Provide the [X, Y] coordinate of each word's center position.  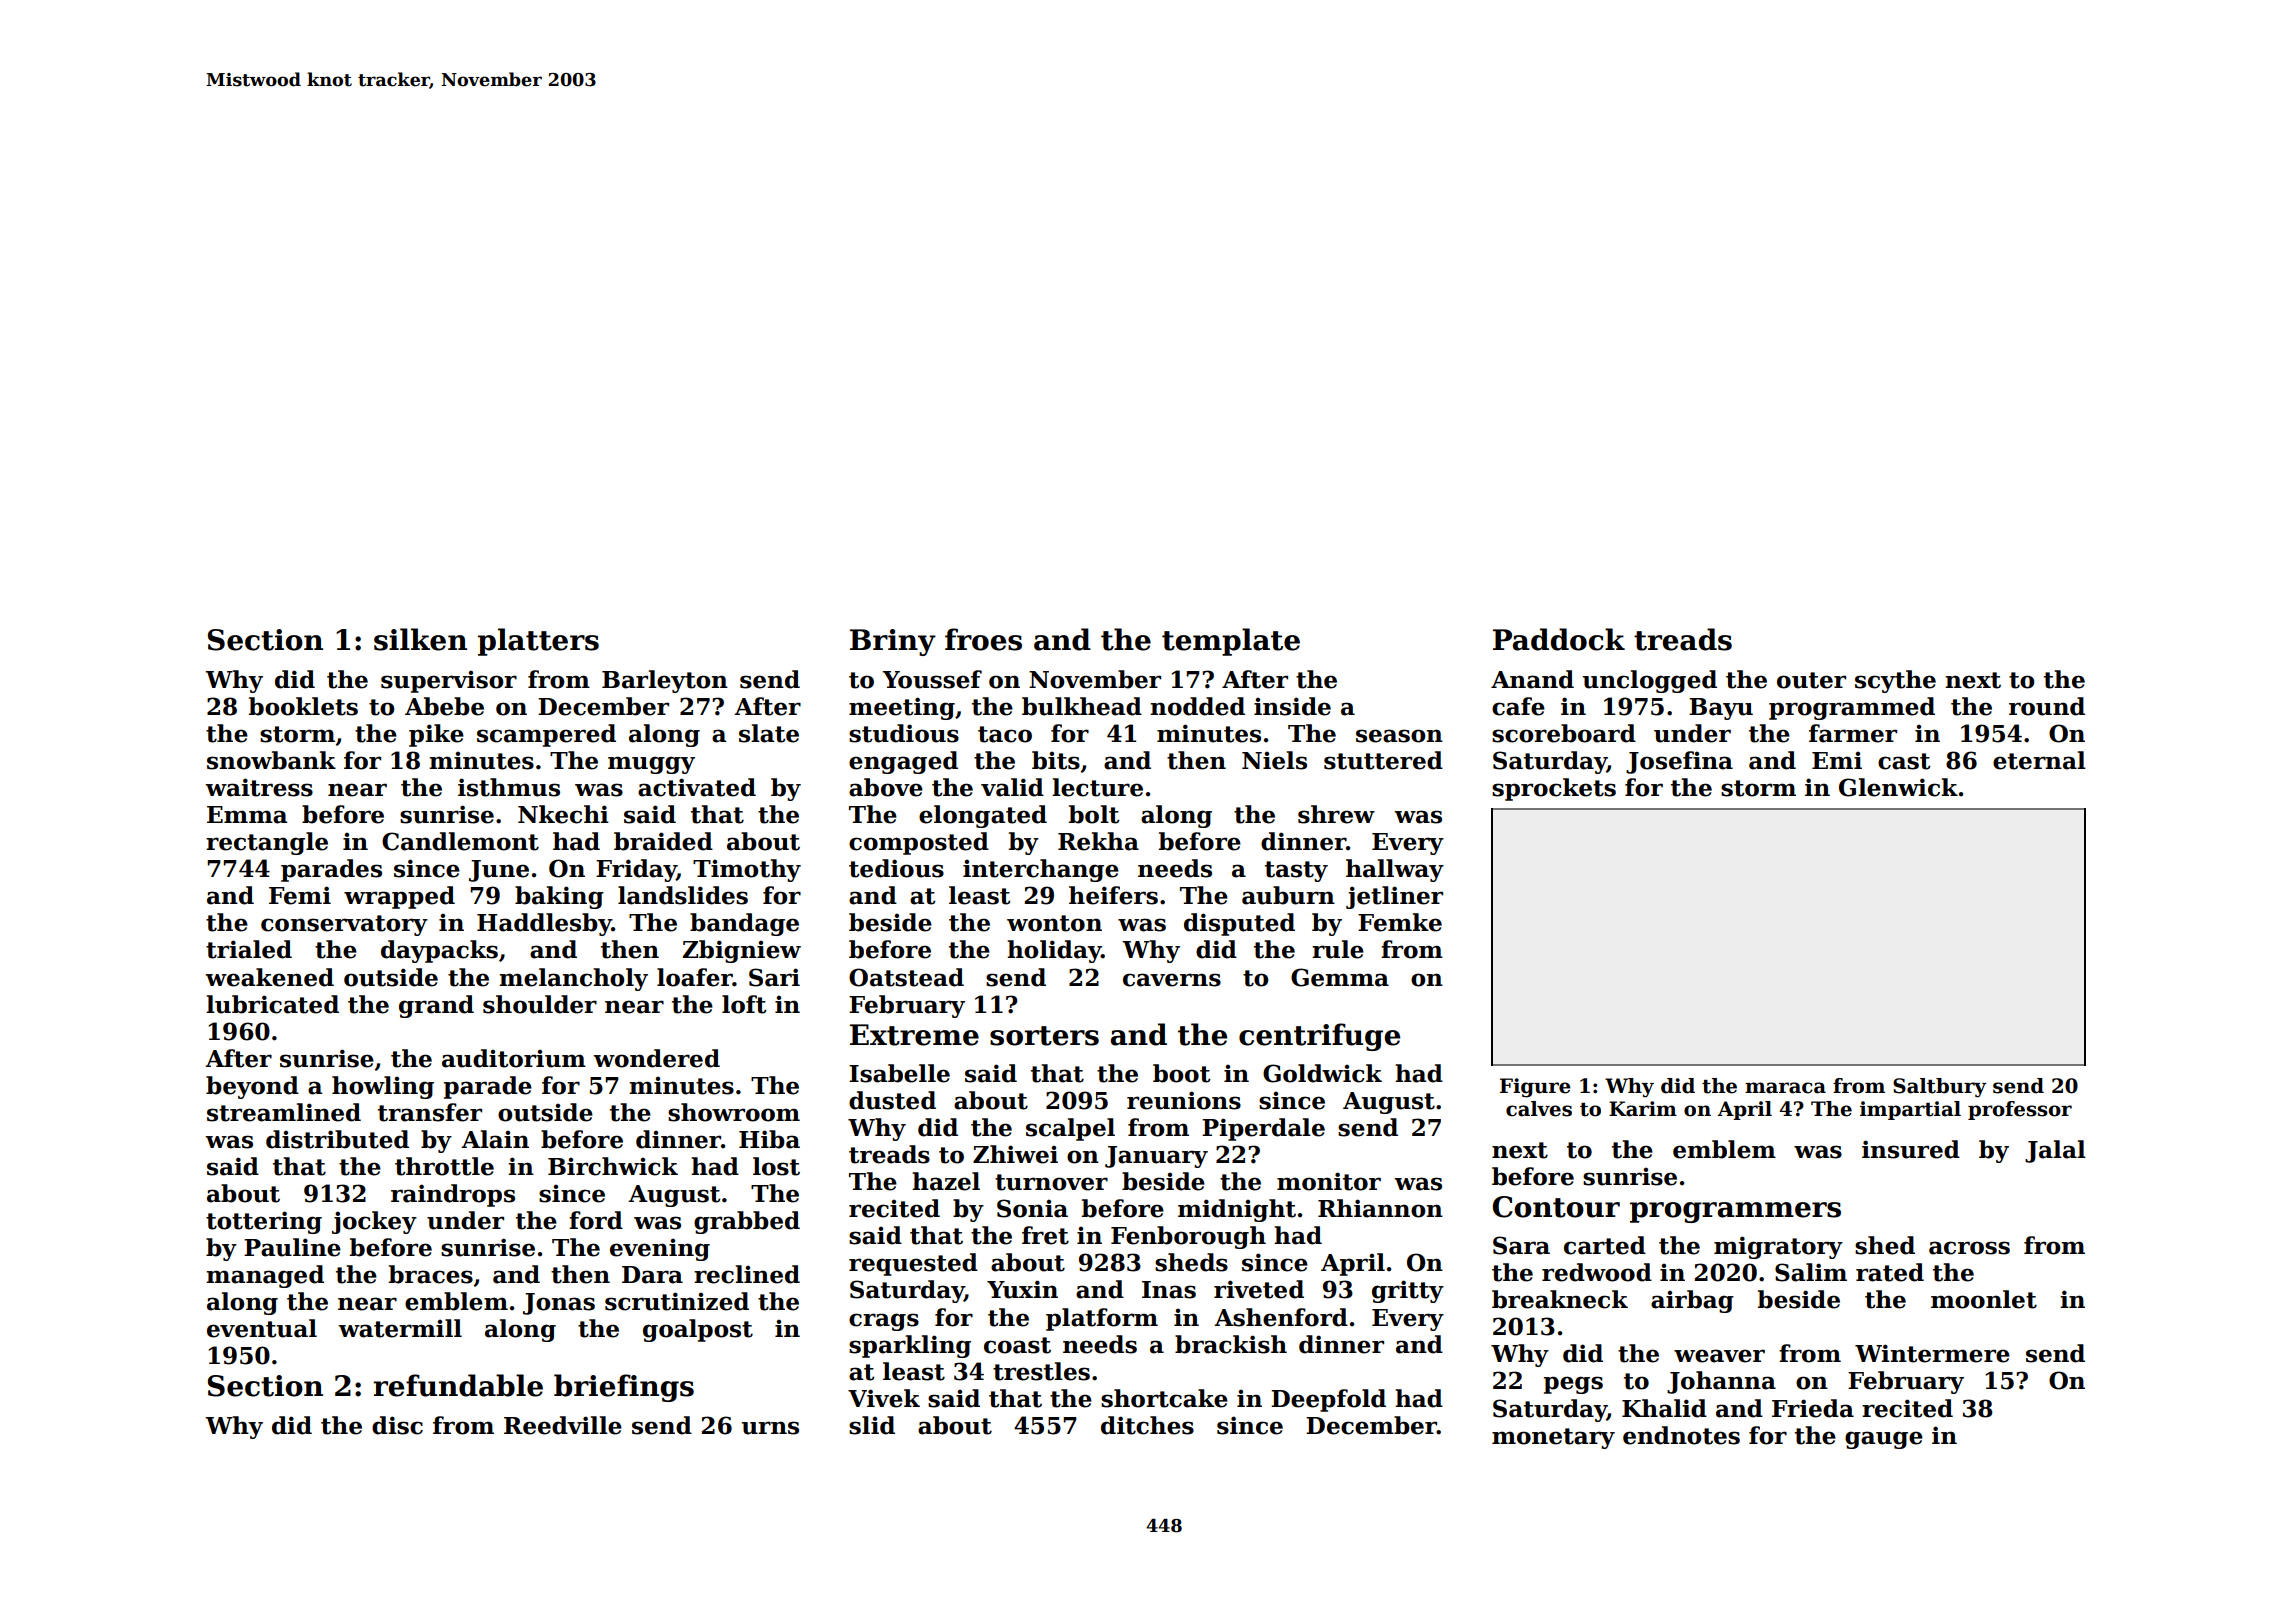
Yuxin [1022, 1289]
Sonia [1032, 1208]
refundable [458, 1385]
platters [538, 642]
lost [776, 1166]
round [2047, 706]
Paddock [1559, 639]
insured [1911, 1149]
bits [1056, 760]
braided [663, 841]
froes [983, 639]
